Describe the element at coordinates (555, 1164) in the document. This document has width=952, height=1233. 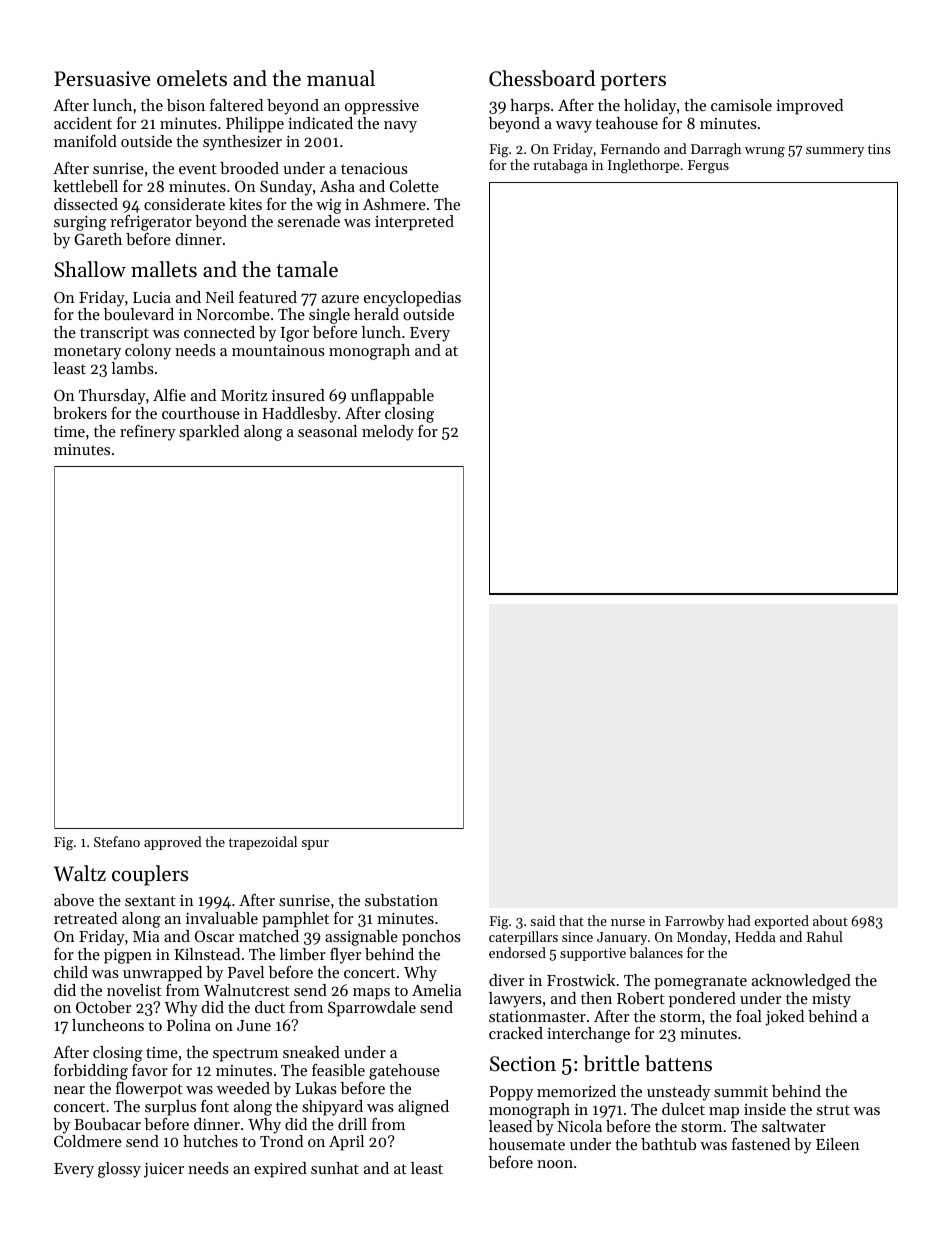
I see `noon` at that location.
